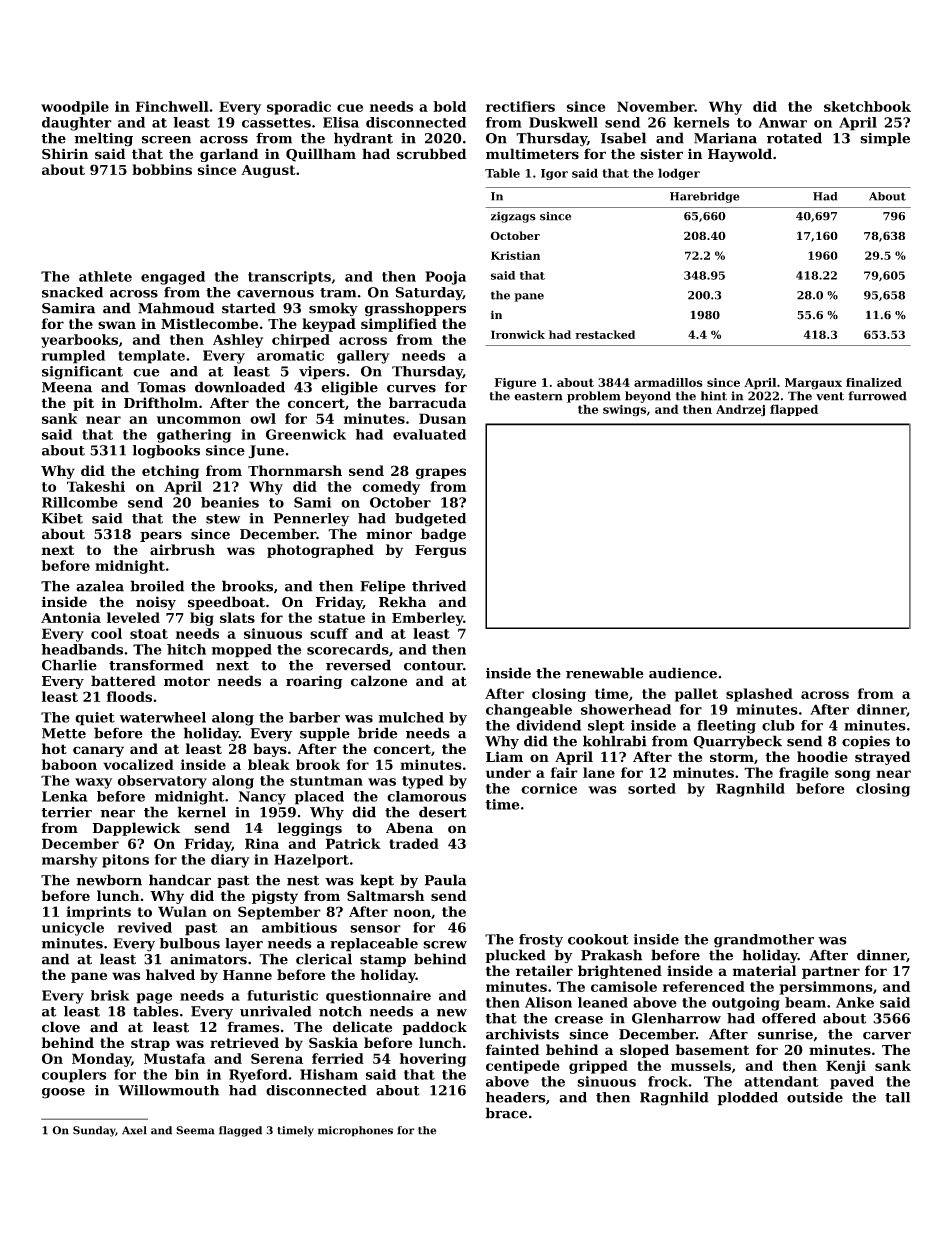 The height and width of the screenshot is (1233, 952). Describe the element at coordinates (168, 1090) in the screenshot. I see `Willowmouth` at that location.
